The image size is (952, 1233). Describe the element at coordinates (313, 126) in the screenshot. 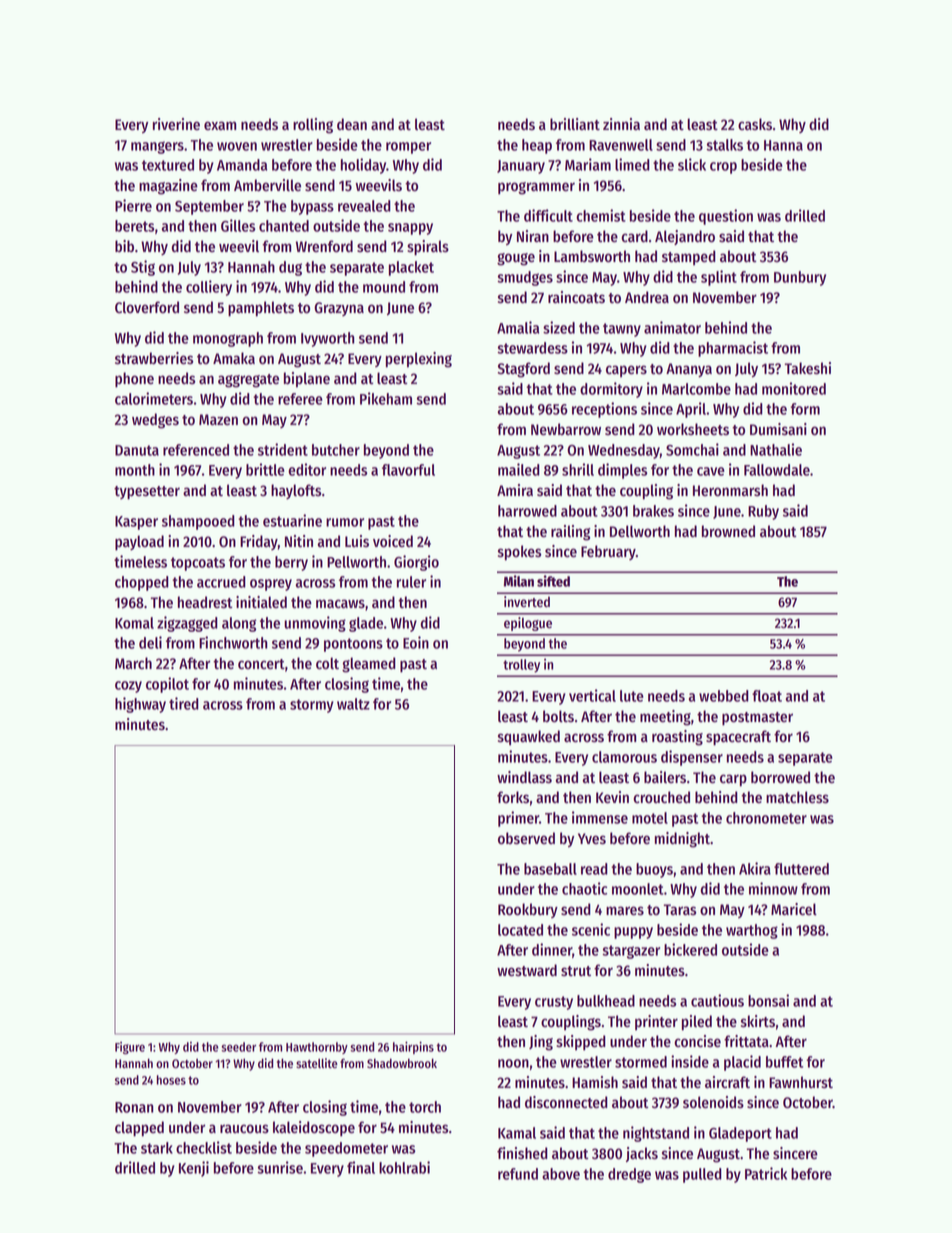

I see `rolling` at that location.
